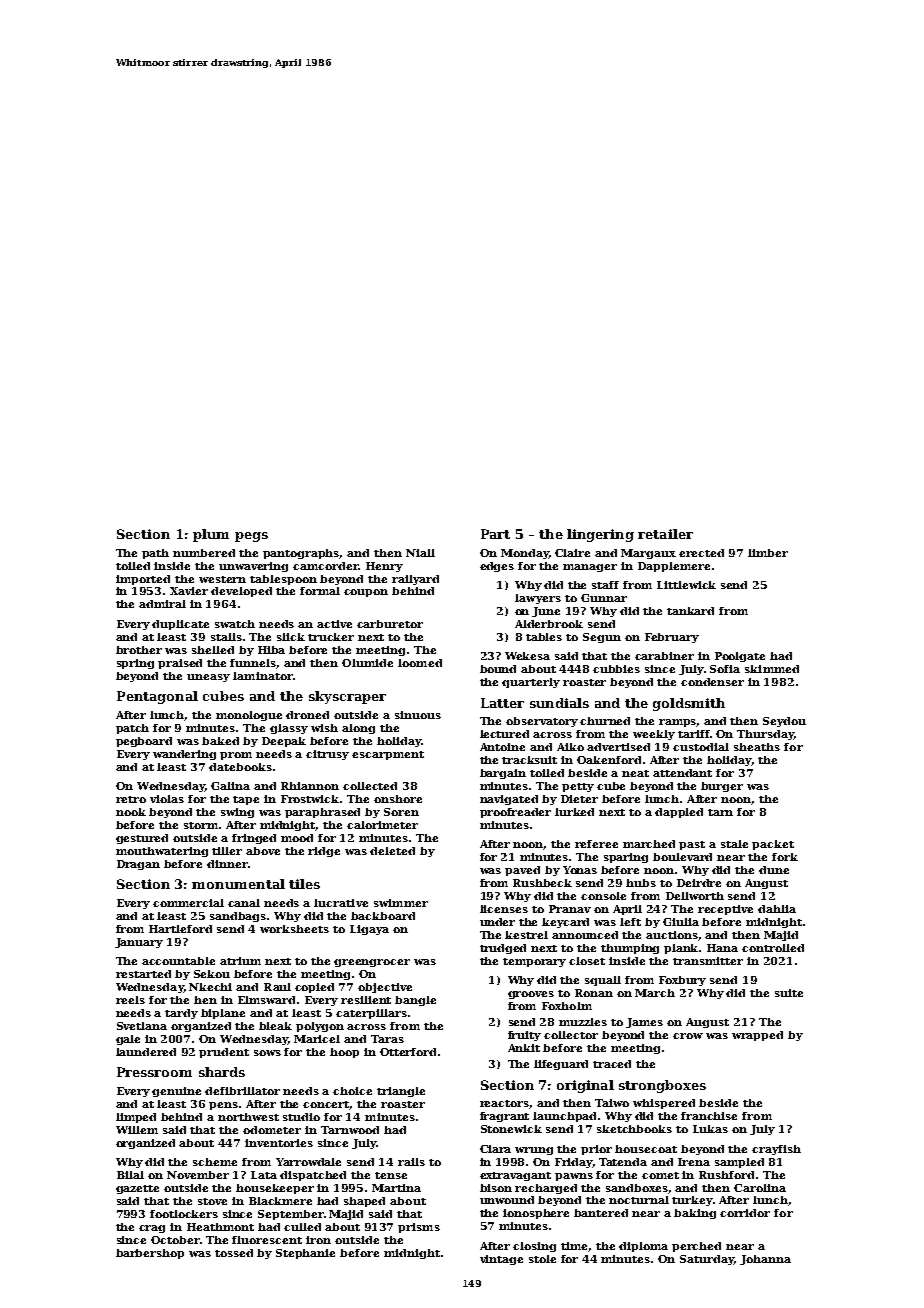 This screenshot has width=924, height=1308. I want to click on Dragan, so click(138, 865).
